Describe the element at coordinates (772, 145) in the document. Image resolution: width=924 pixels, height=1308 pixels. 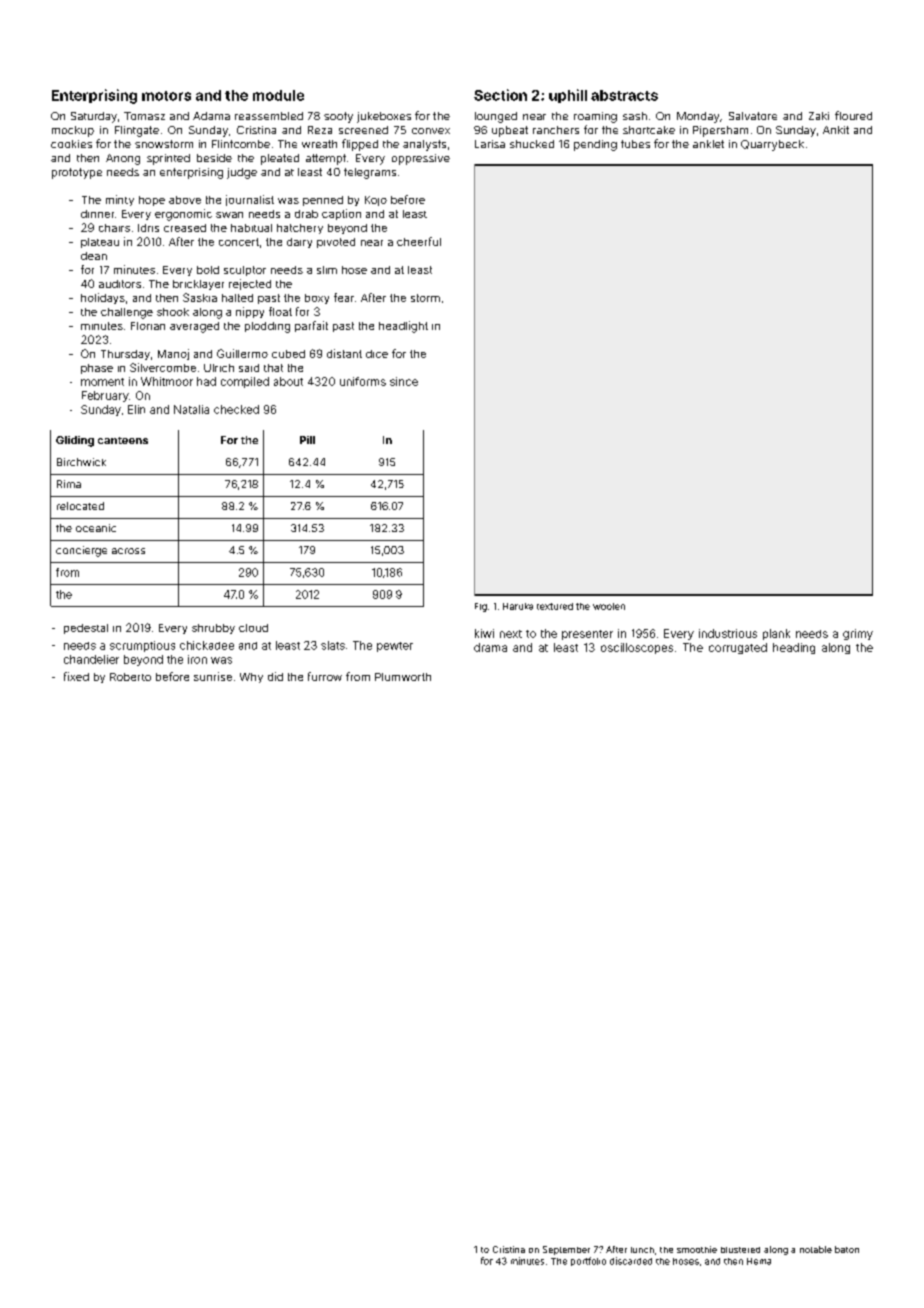
I see `Quarrybeck` at that location.
